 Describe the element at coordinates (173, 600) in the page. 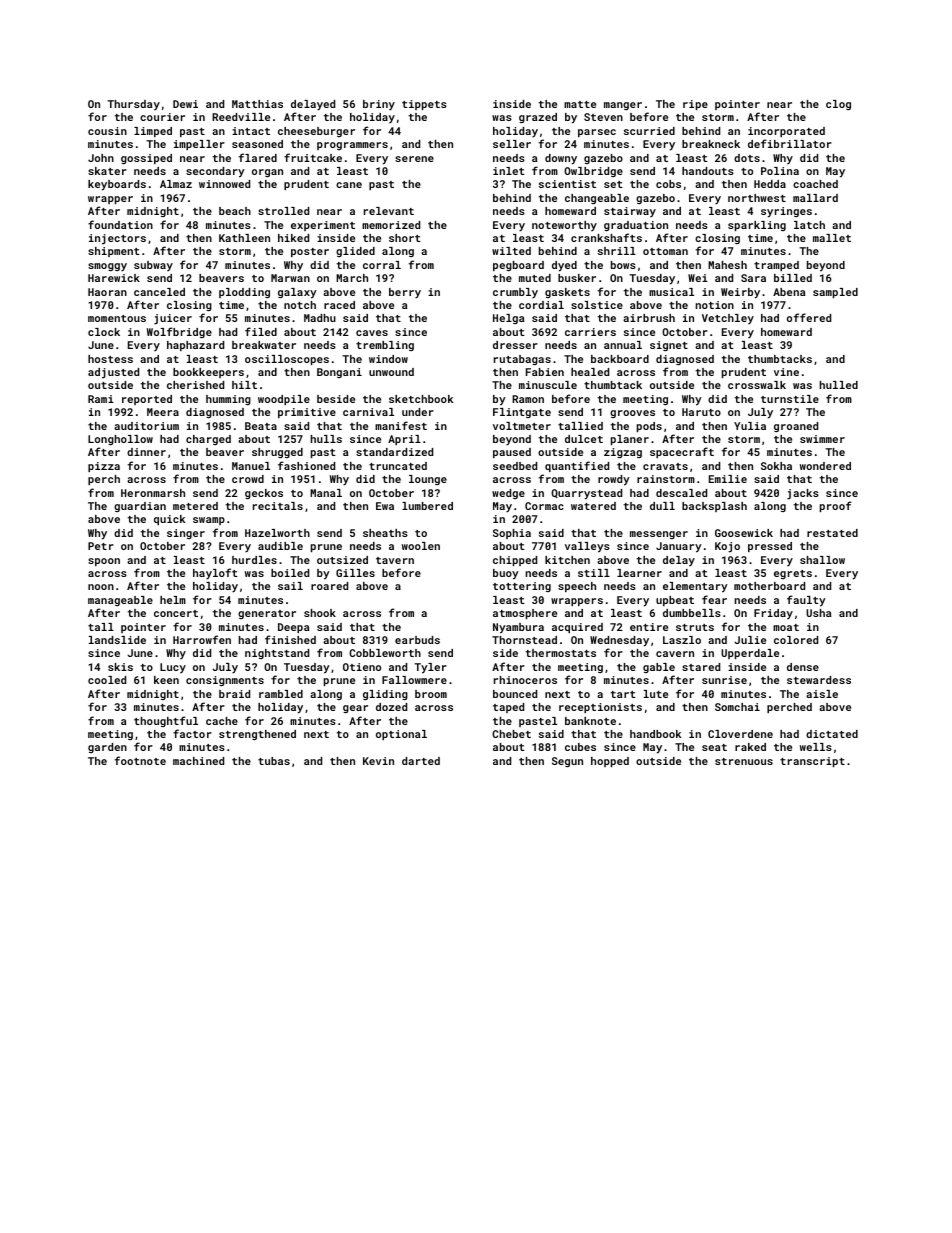

I see `helm` at that location.
